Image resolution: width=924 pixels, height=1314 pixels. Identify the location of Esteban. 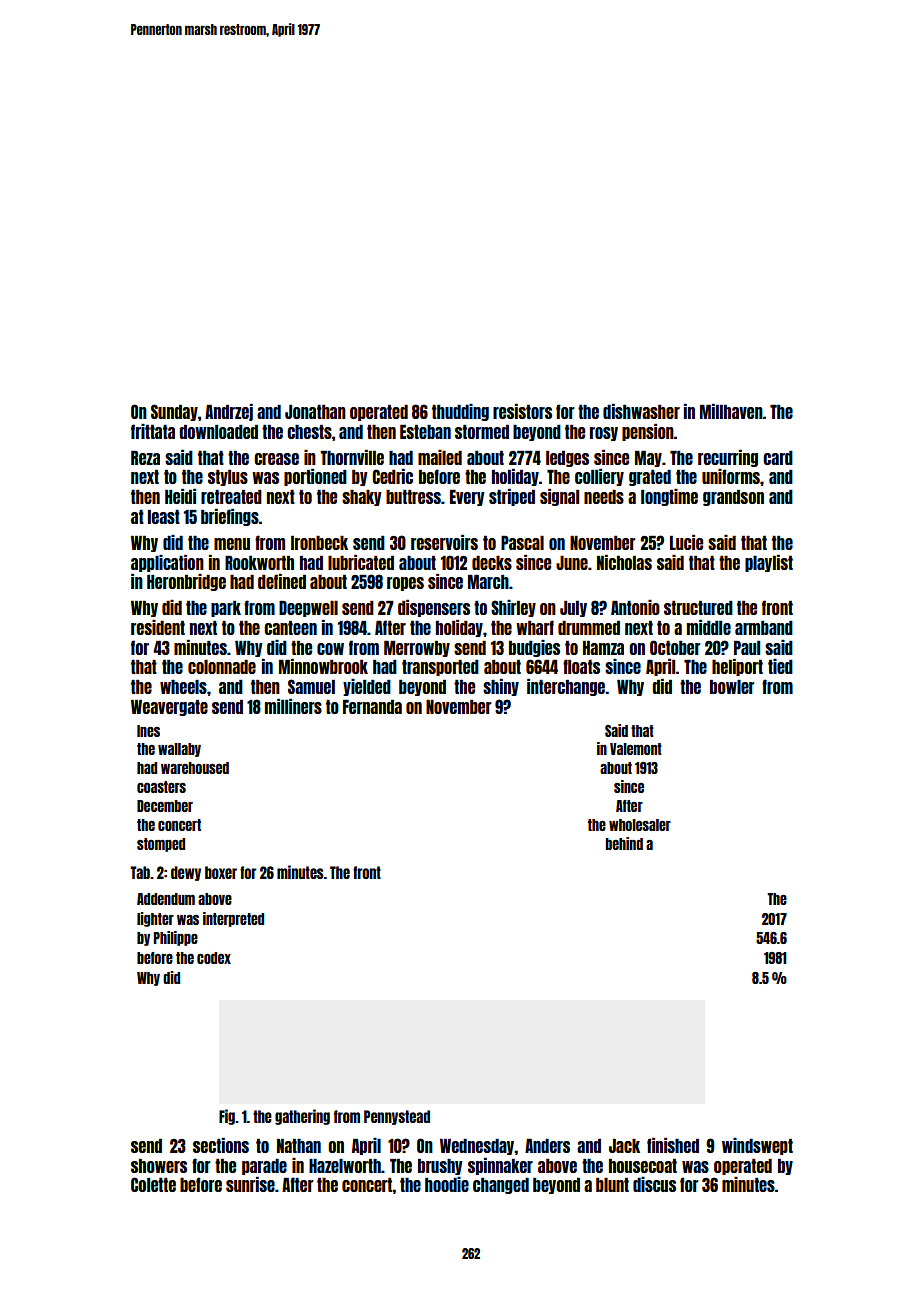
(425, 432).
